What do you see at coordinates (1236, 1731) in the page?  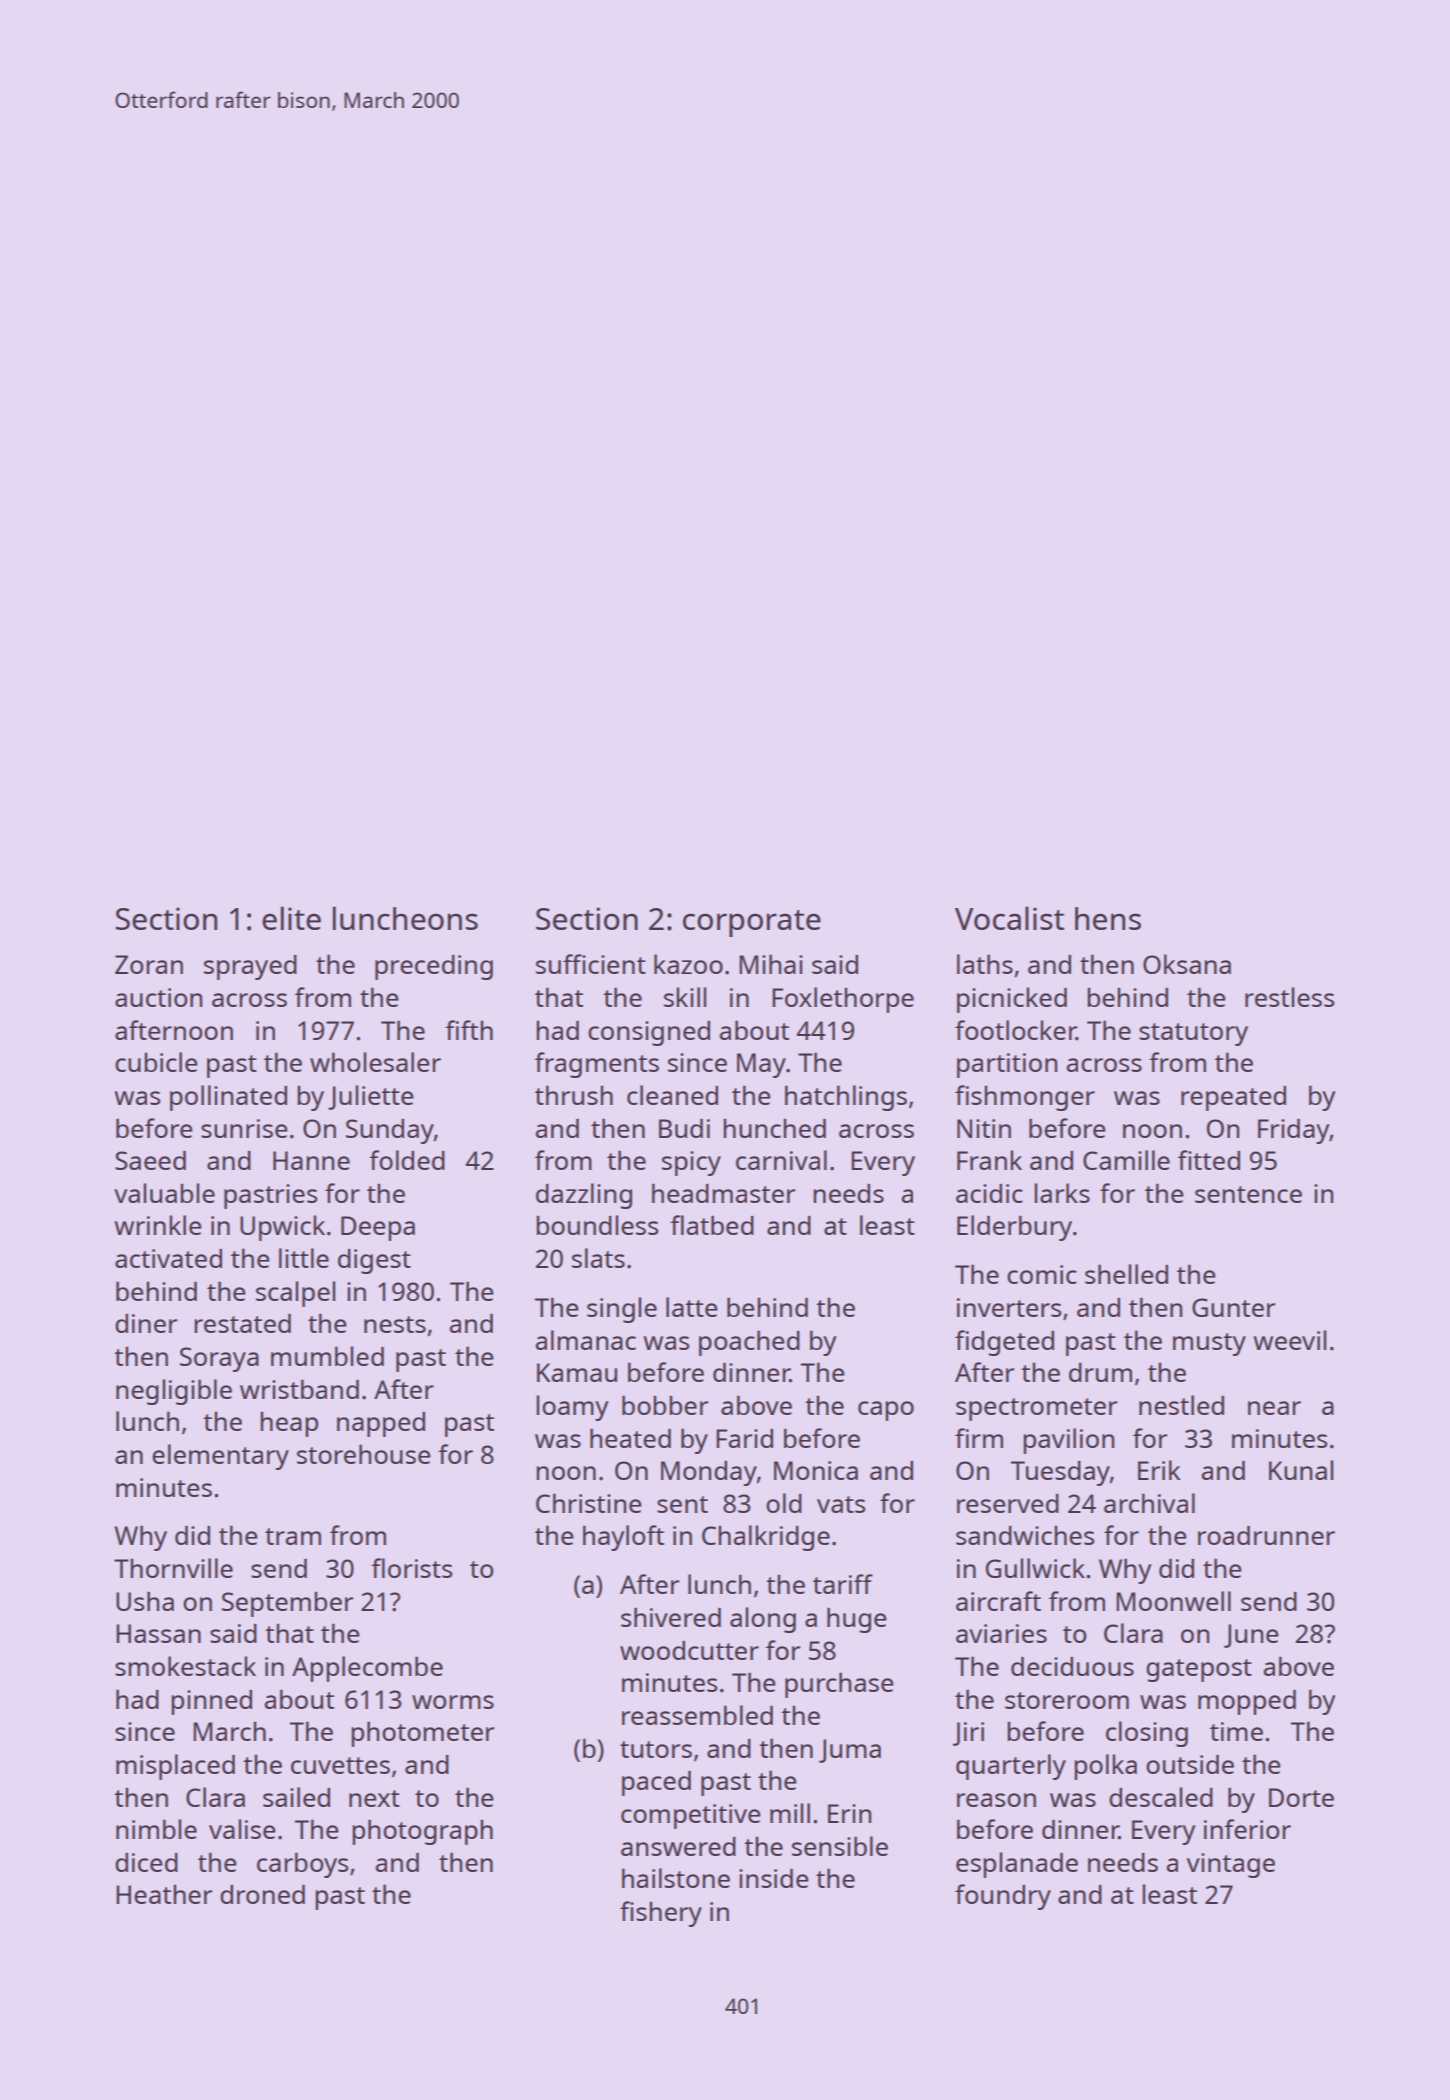 I see `time` at bounding box center [1236, 1731].
